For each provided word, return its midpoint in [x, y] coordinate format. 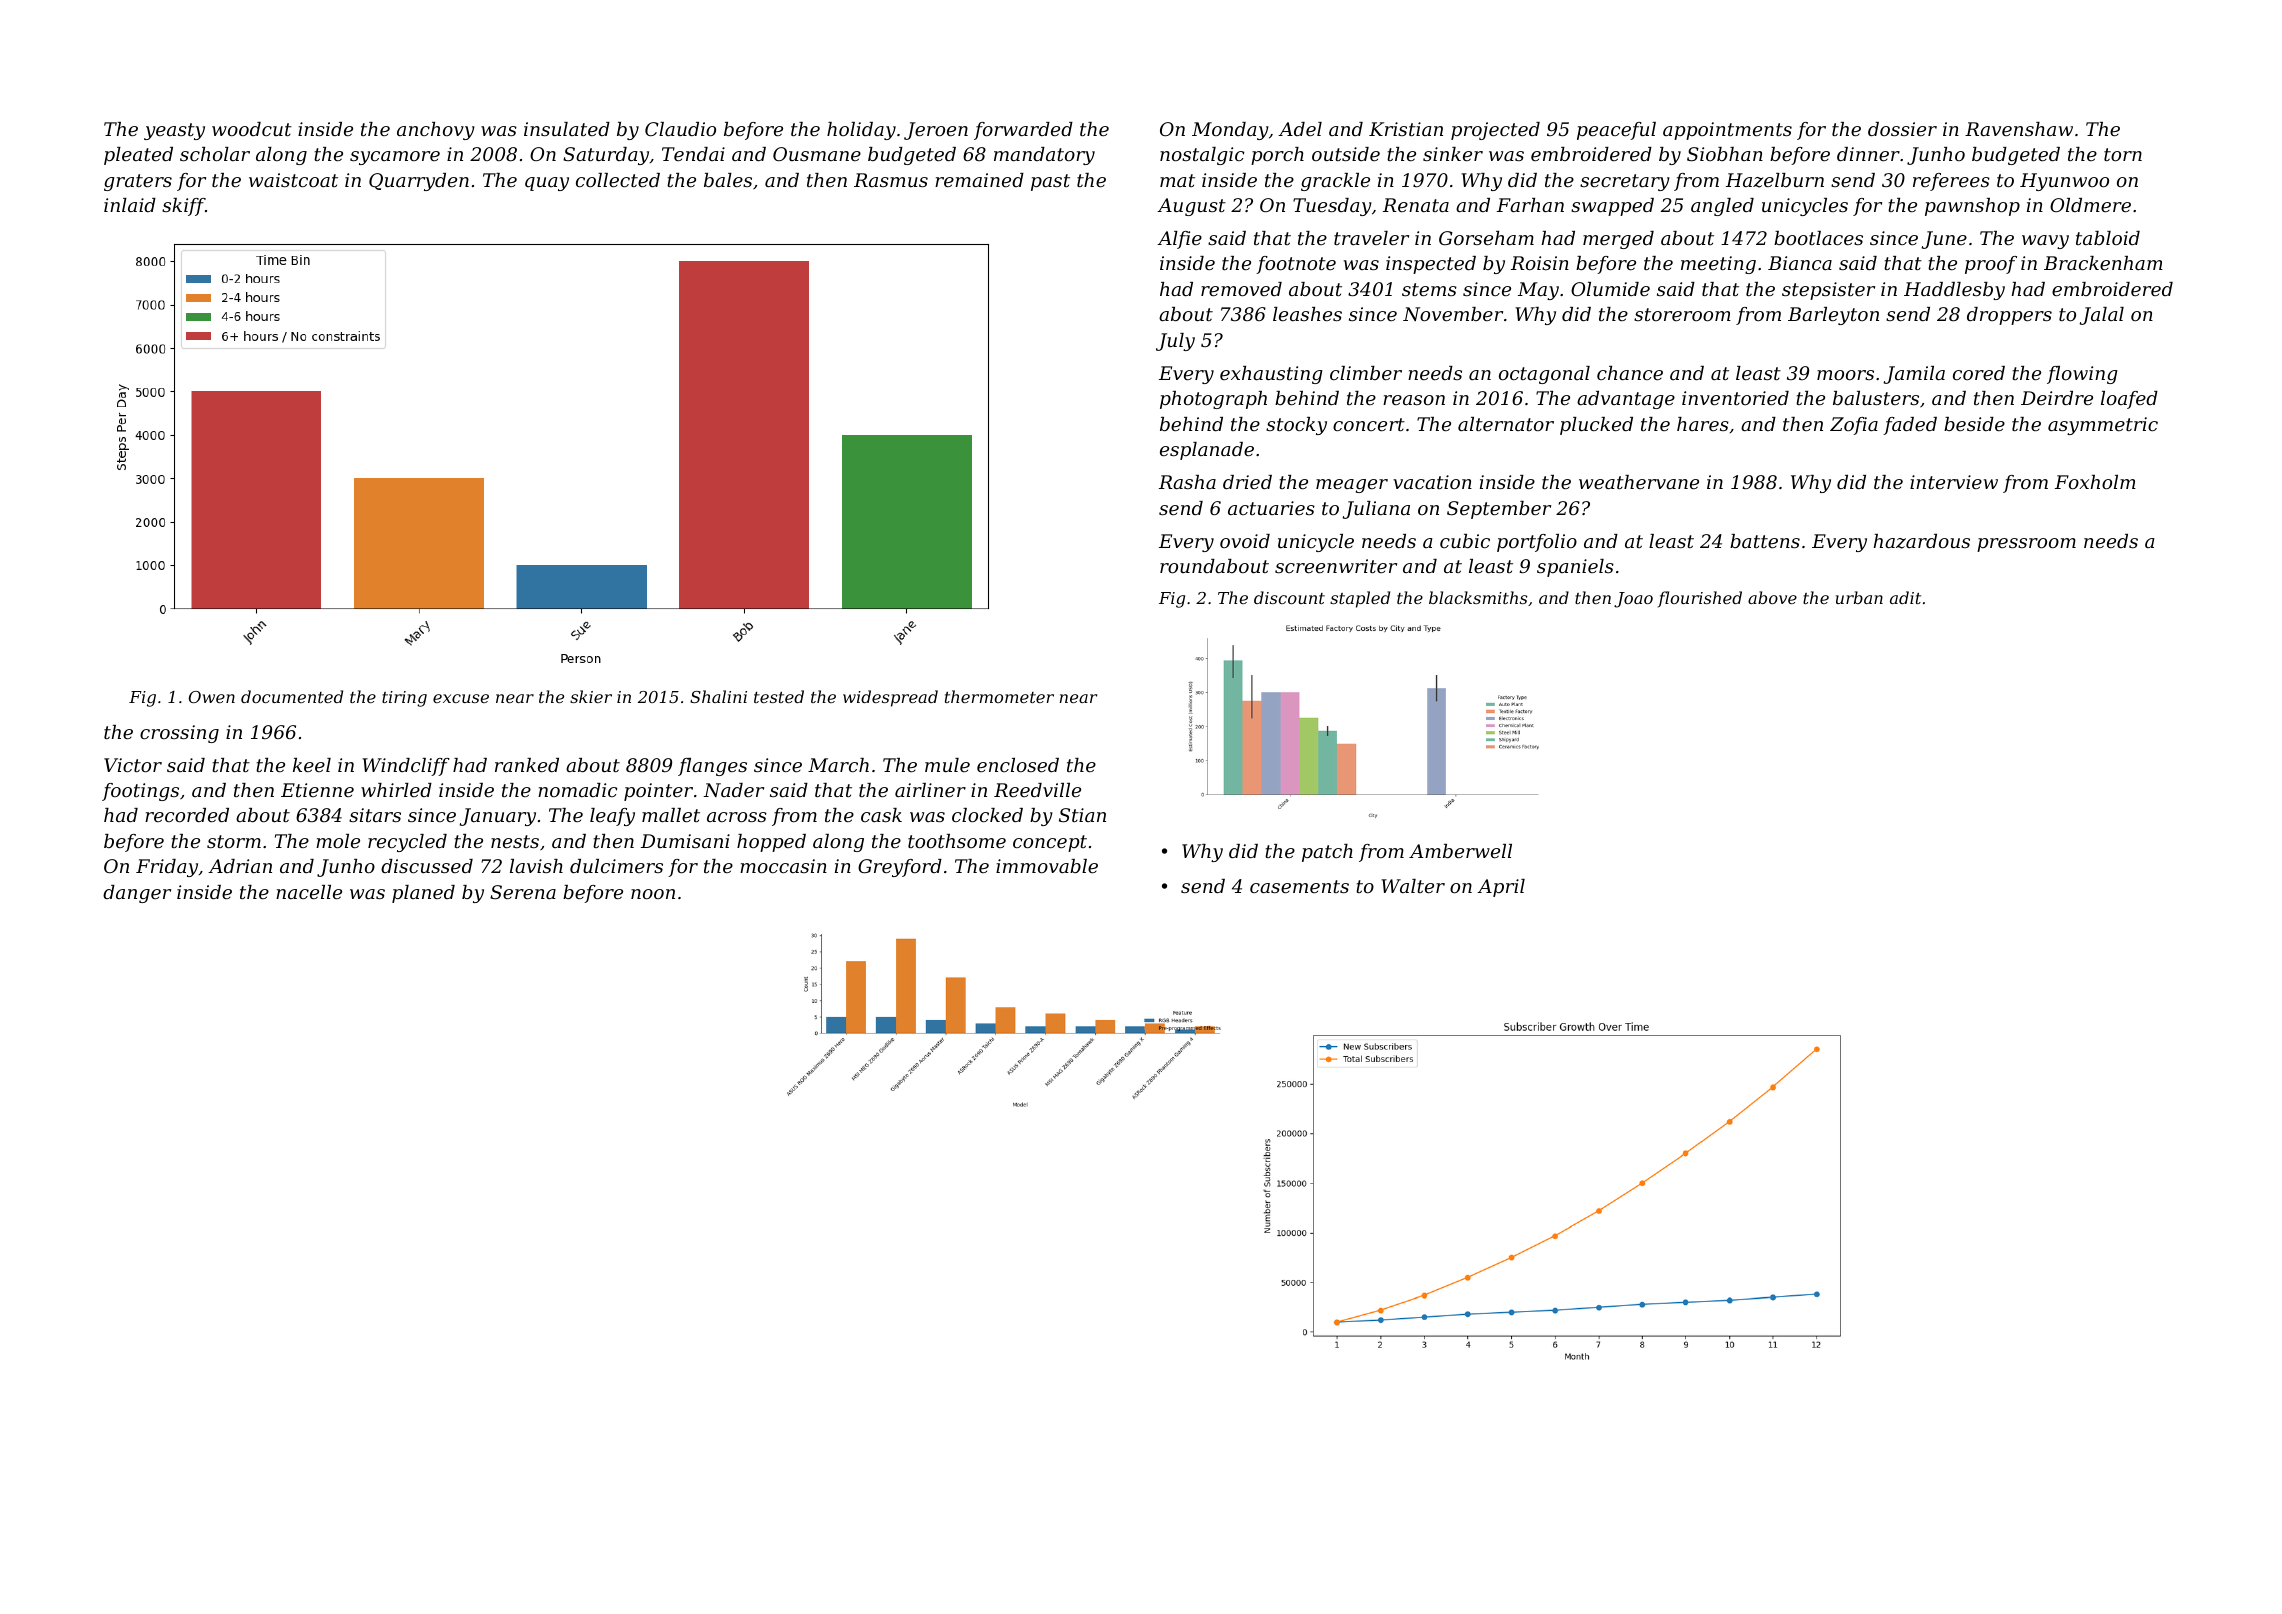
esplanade [1207, 451]
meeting [1718, 265]
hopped [771, 843]
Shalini [718, 696]
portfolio [1537, 543]
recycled [407, 843]
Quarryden [419, 182]
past [1050, 182]
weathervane [1639, 482]
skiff [183, 207]
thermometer [999, 696]
